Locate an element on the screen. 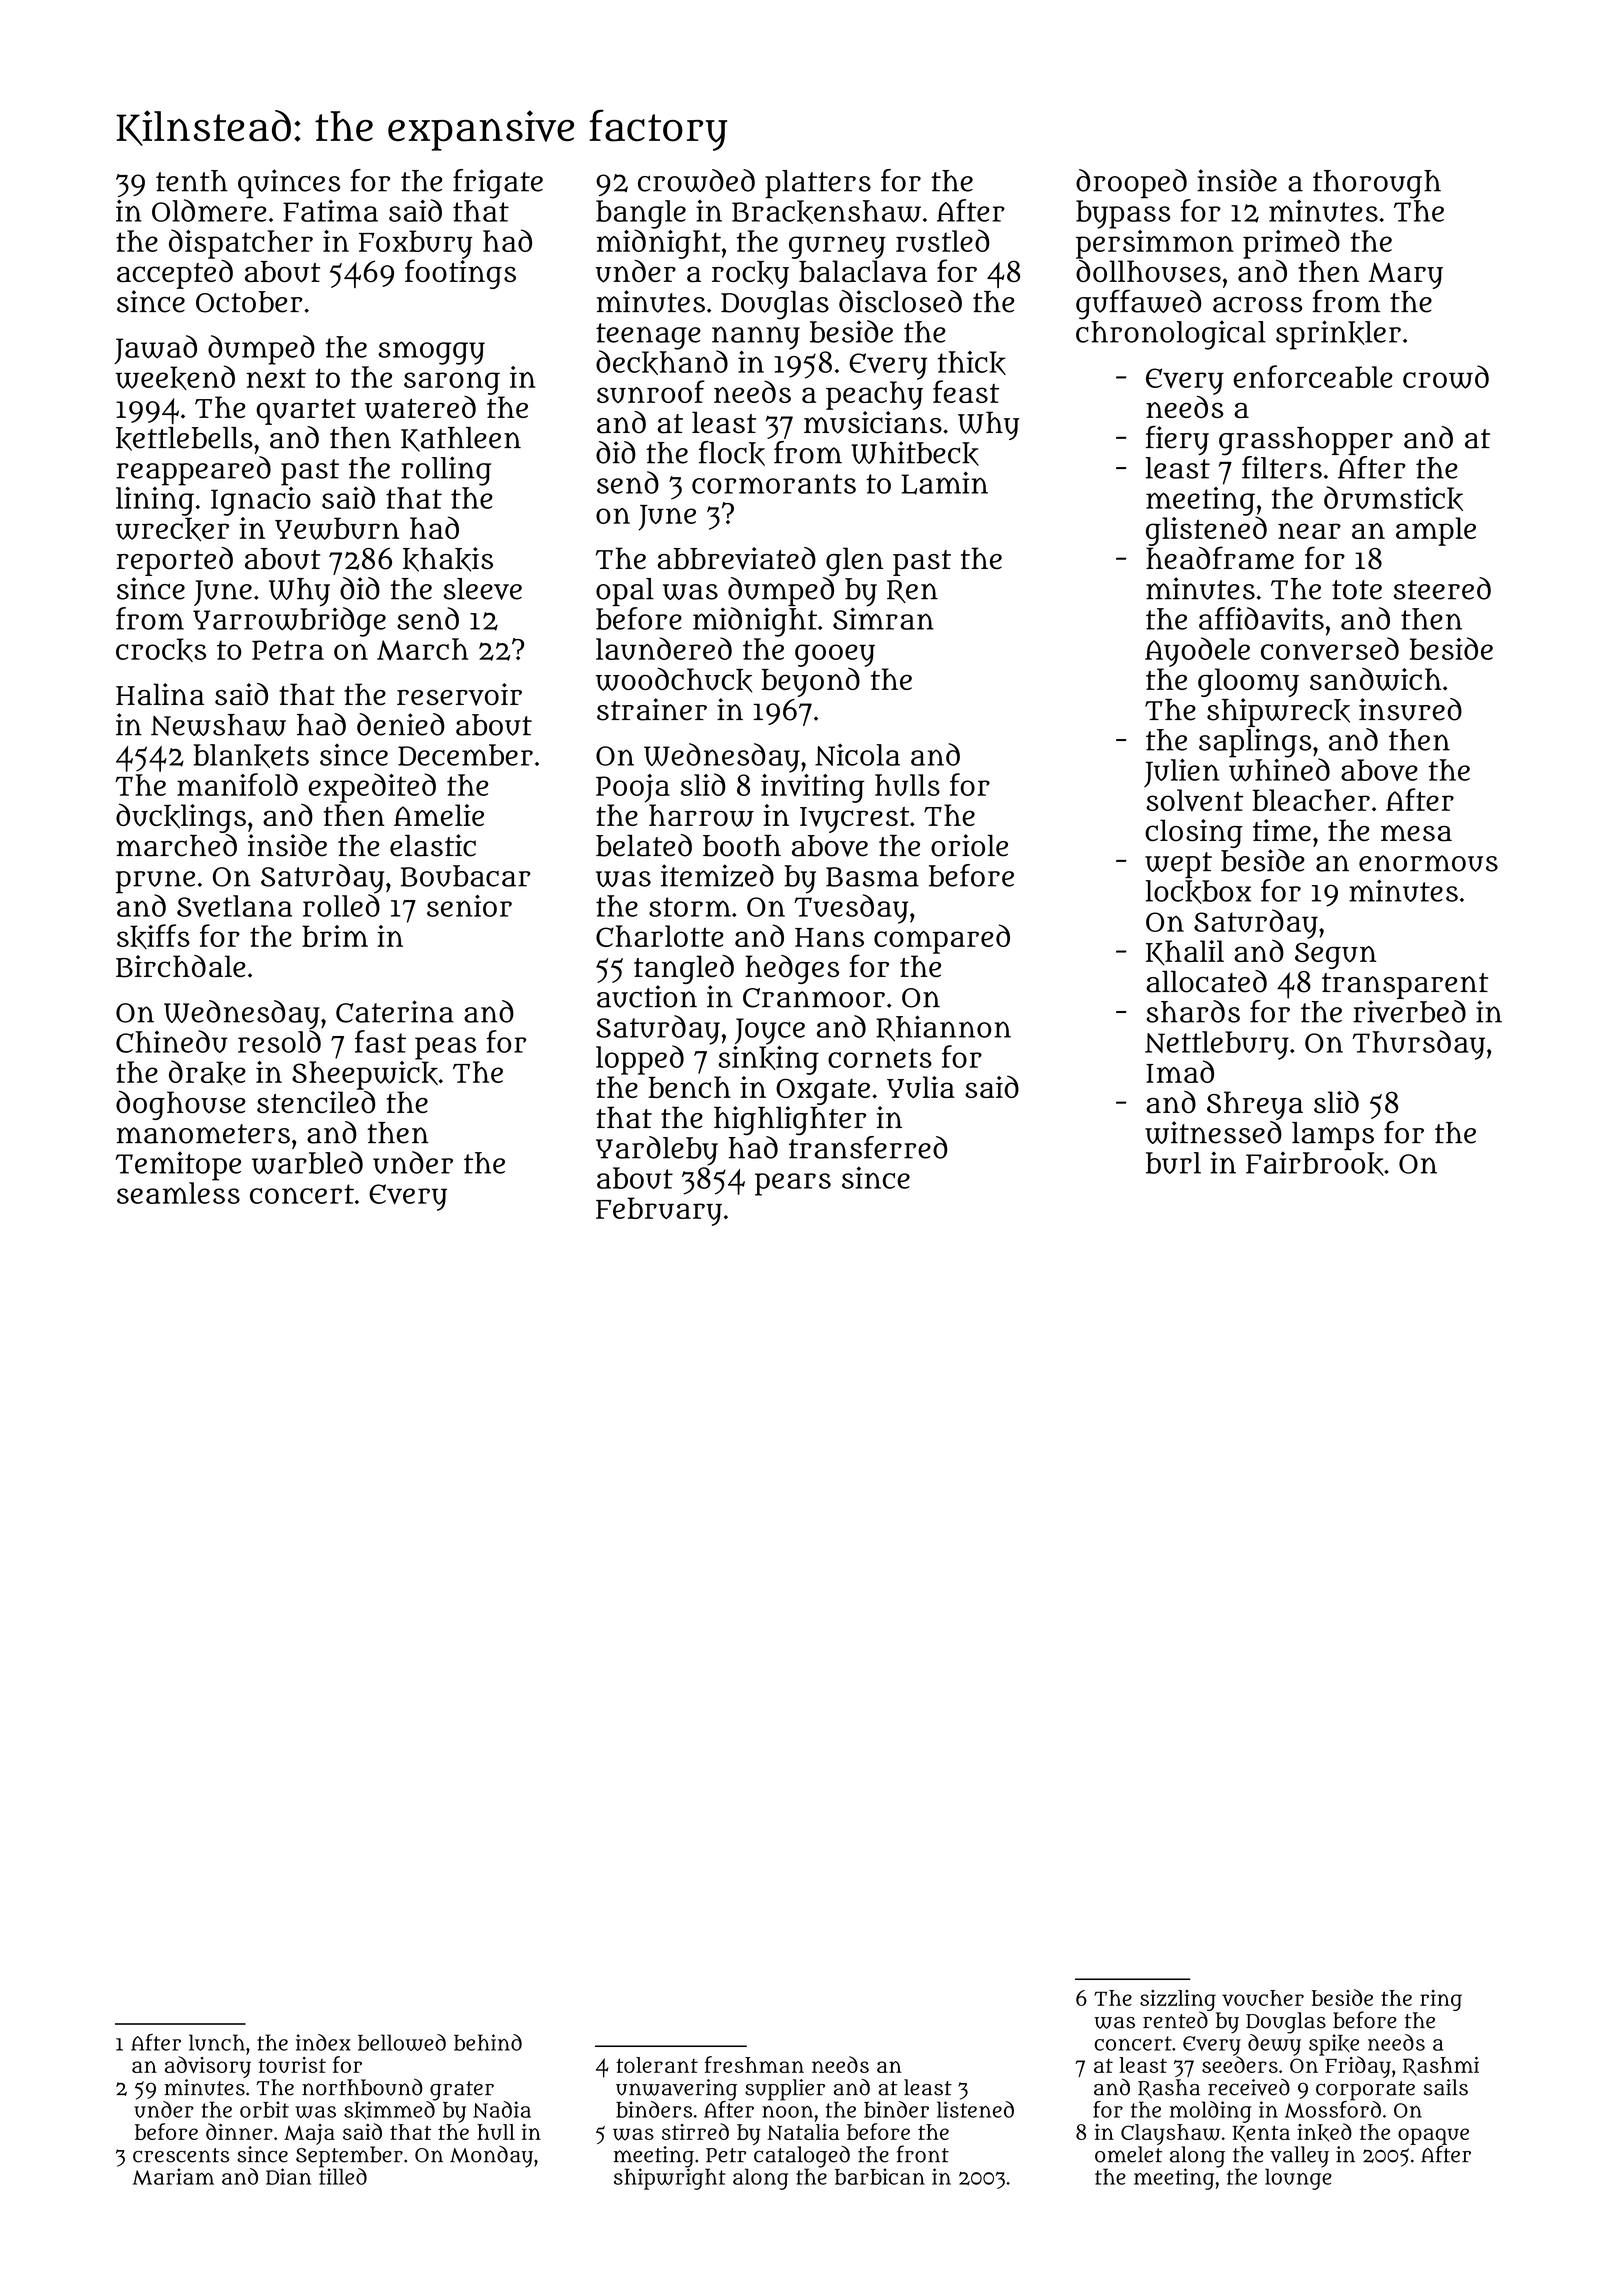  lunch is located at coordinates (217, 2042).
